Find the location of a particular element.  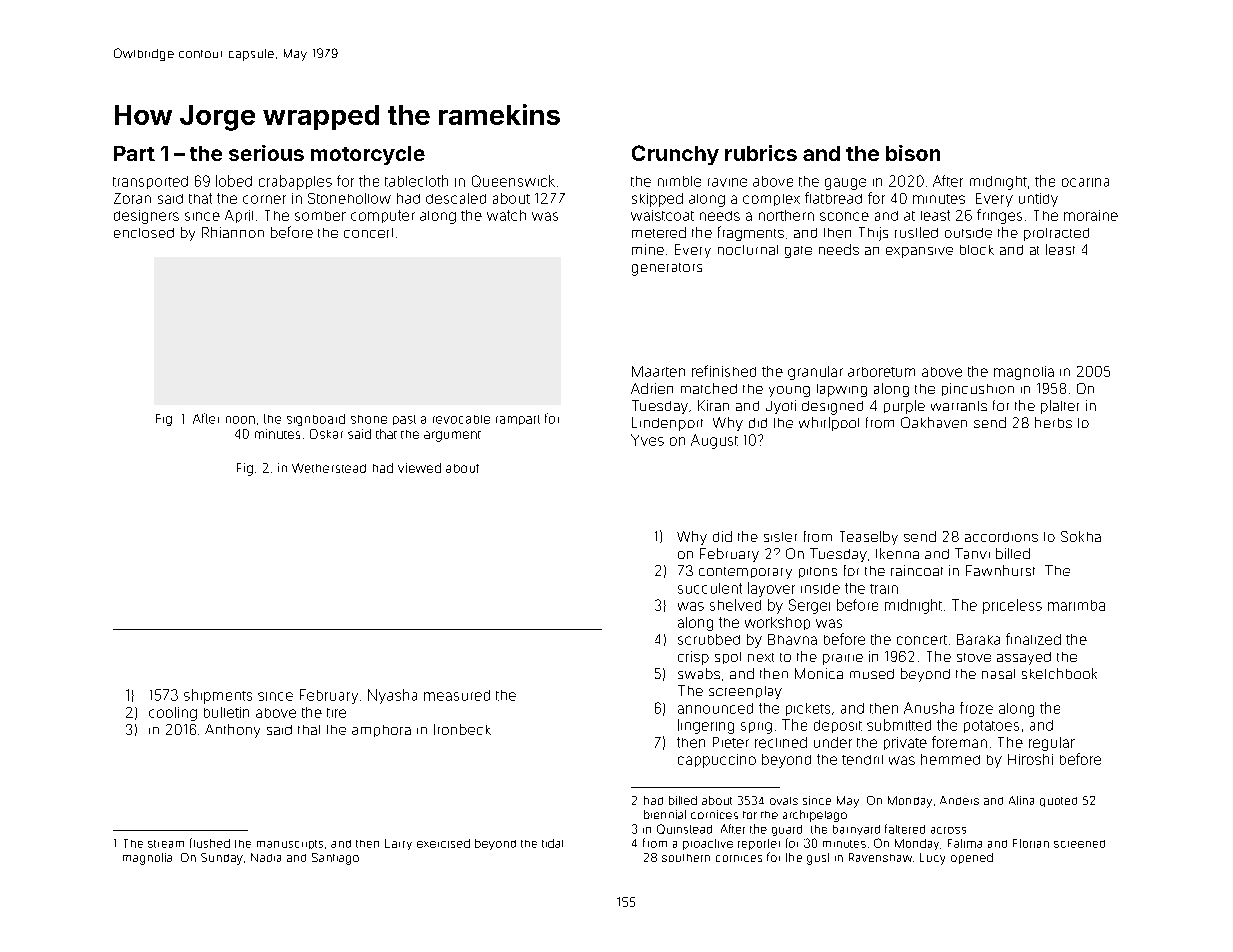

shone is located at coordinates (369, 419).
